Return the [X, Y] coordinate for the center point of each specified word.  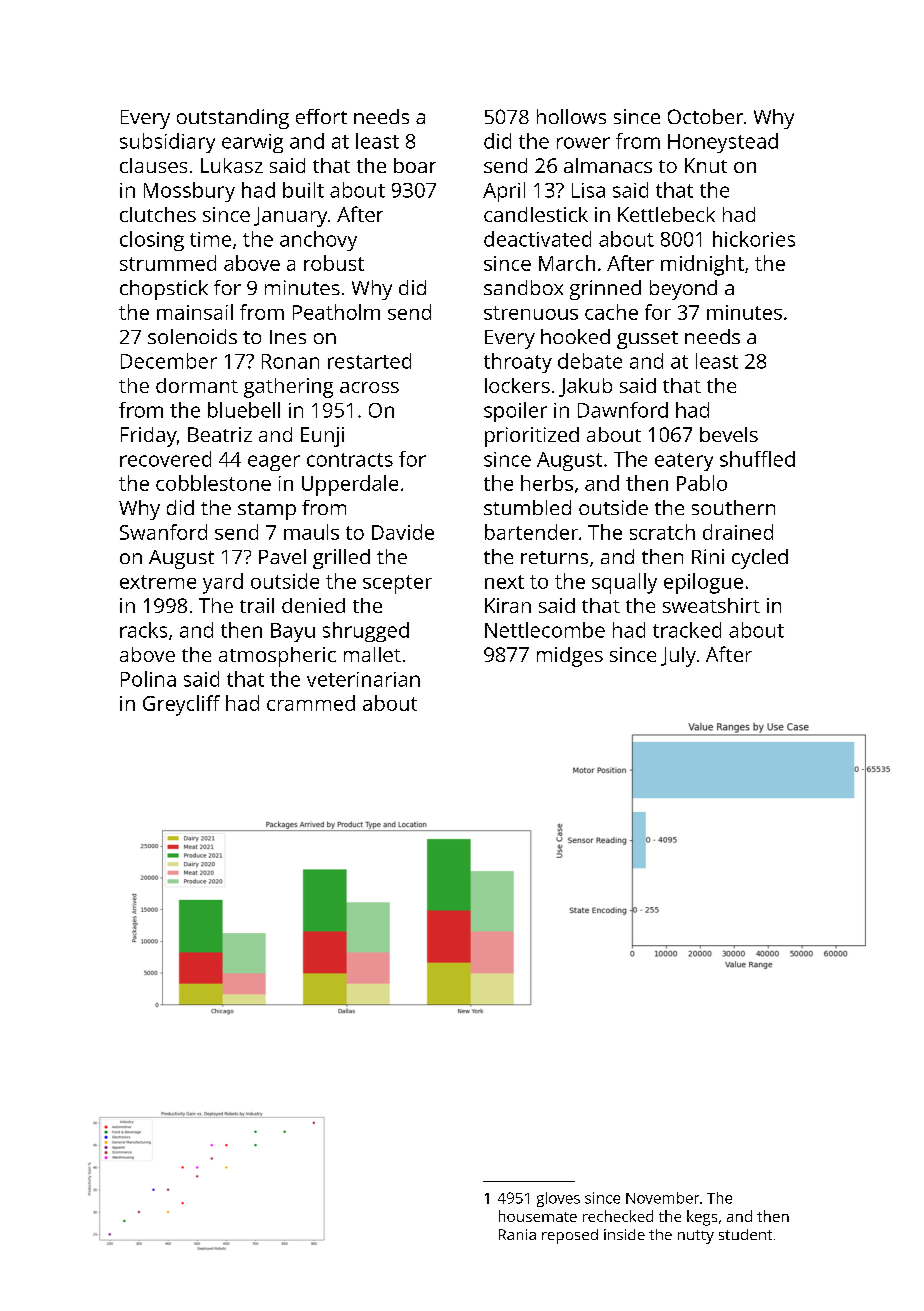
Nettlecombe [545, 630]
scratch [662, 532]
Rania [517, 1234]
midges [570, 657]
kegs [702, 1218]
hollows [571, 116]
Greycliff [181, 705]
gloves [558, 1199]
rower [583, 143]
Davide [403, 532]
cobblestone [213, 483]
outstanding [233, 119]
